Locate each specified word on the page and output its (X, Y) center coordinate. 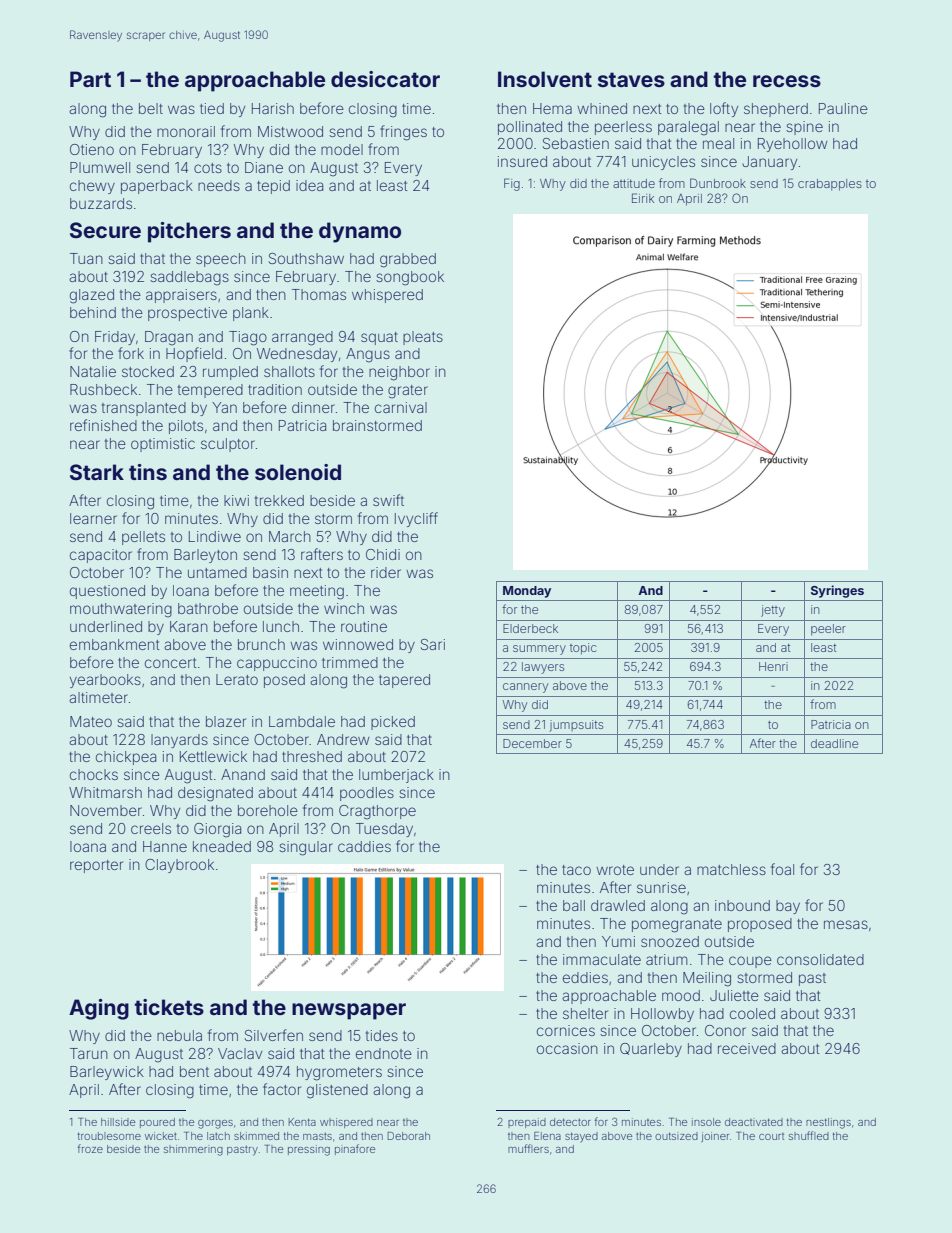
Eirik (643, 198)
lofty (724, 109)
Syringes (837, 591)
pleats (423, 338)
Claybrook (179, 866)
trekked (279, 500)
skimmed (256, 1136)
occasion (567, 1048)
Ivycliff (416, 519)
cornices (566, 1030)
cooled (752, 1013)
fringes (403, 133)
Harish (273, 108)
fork (131, 353)
